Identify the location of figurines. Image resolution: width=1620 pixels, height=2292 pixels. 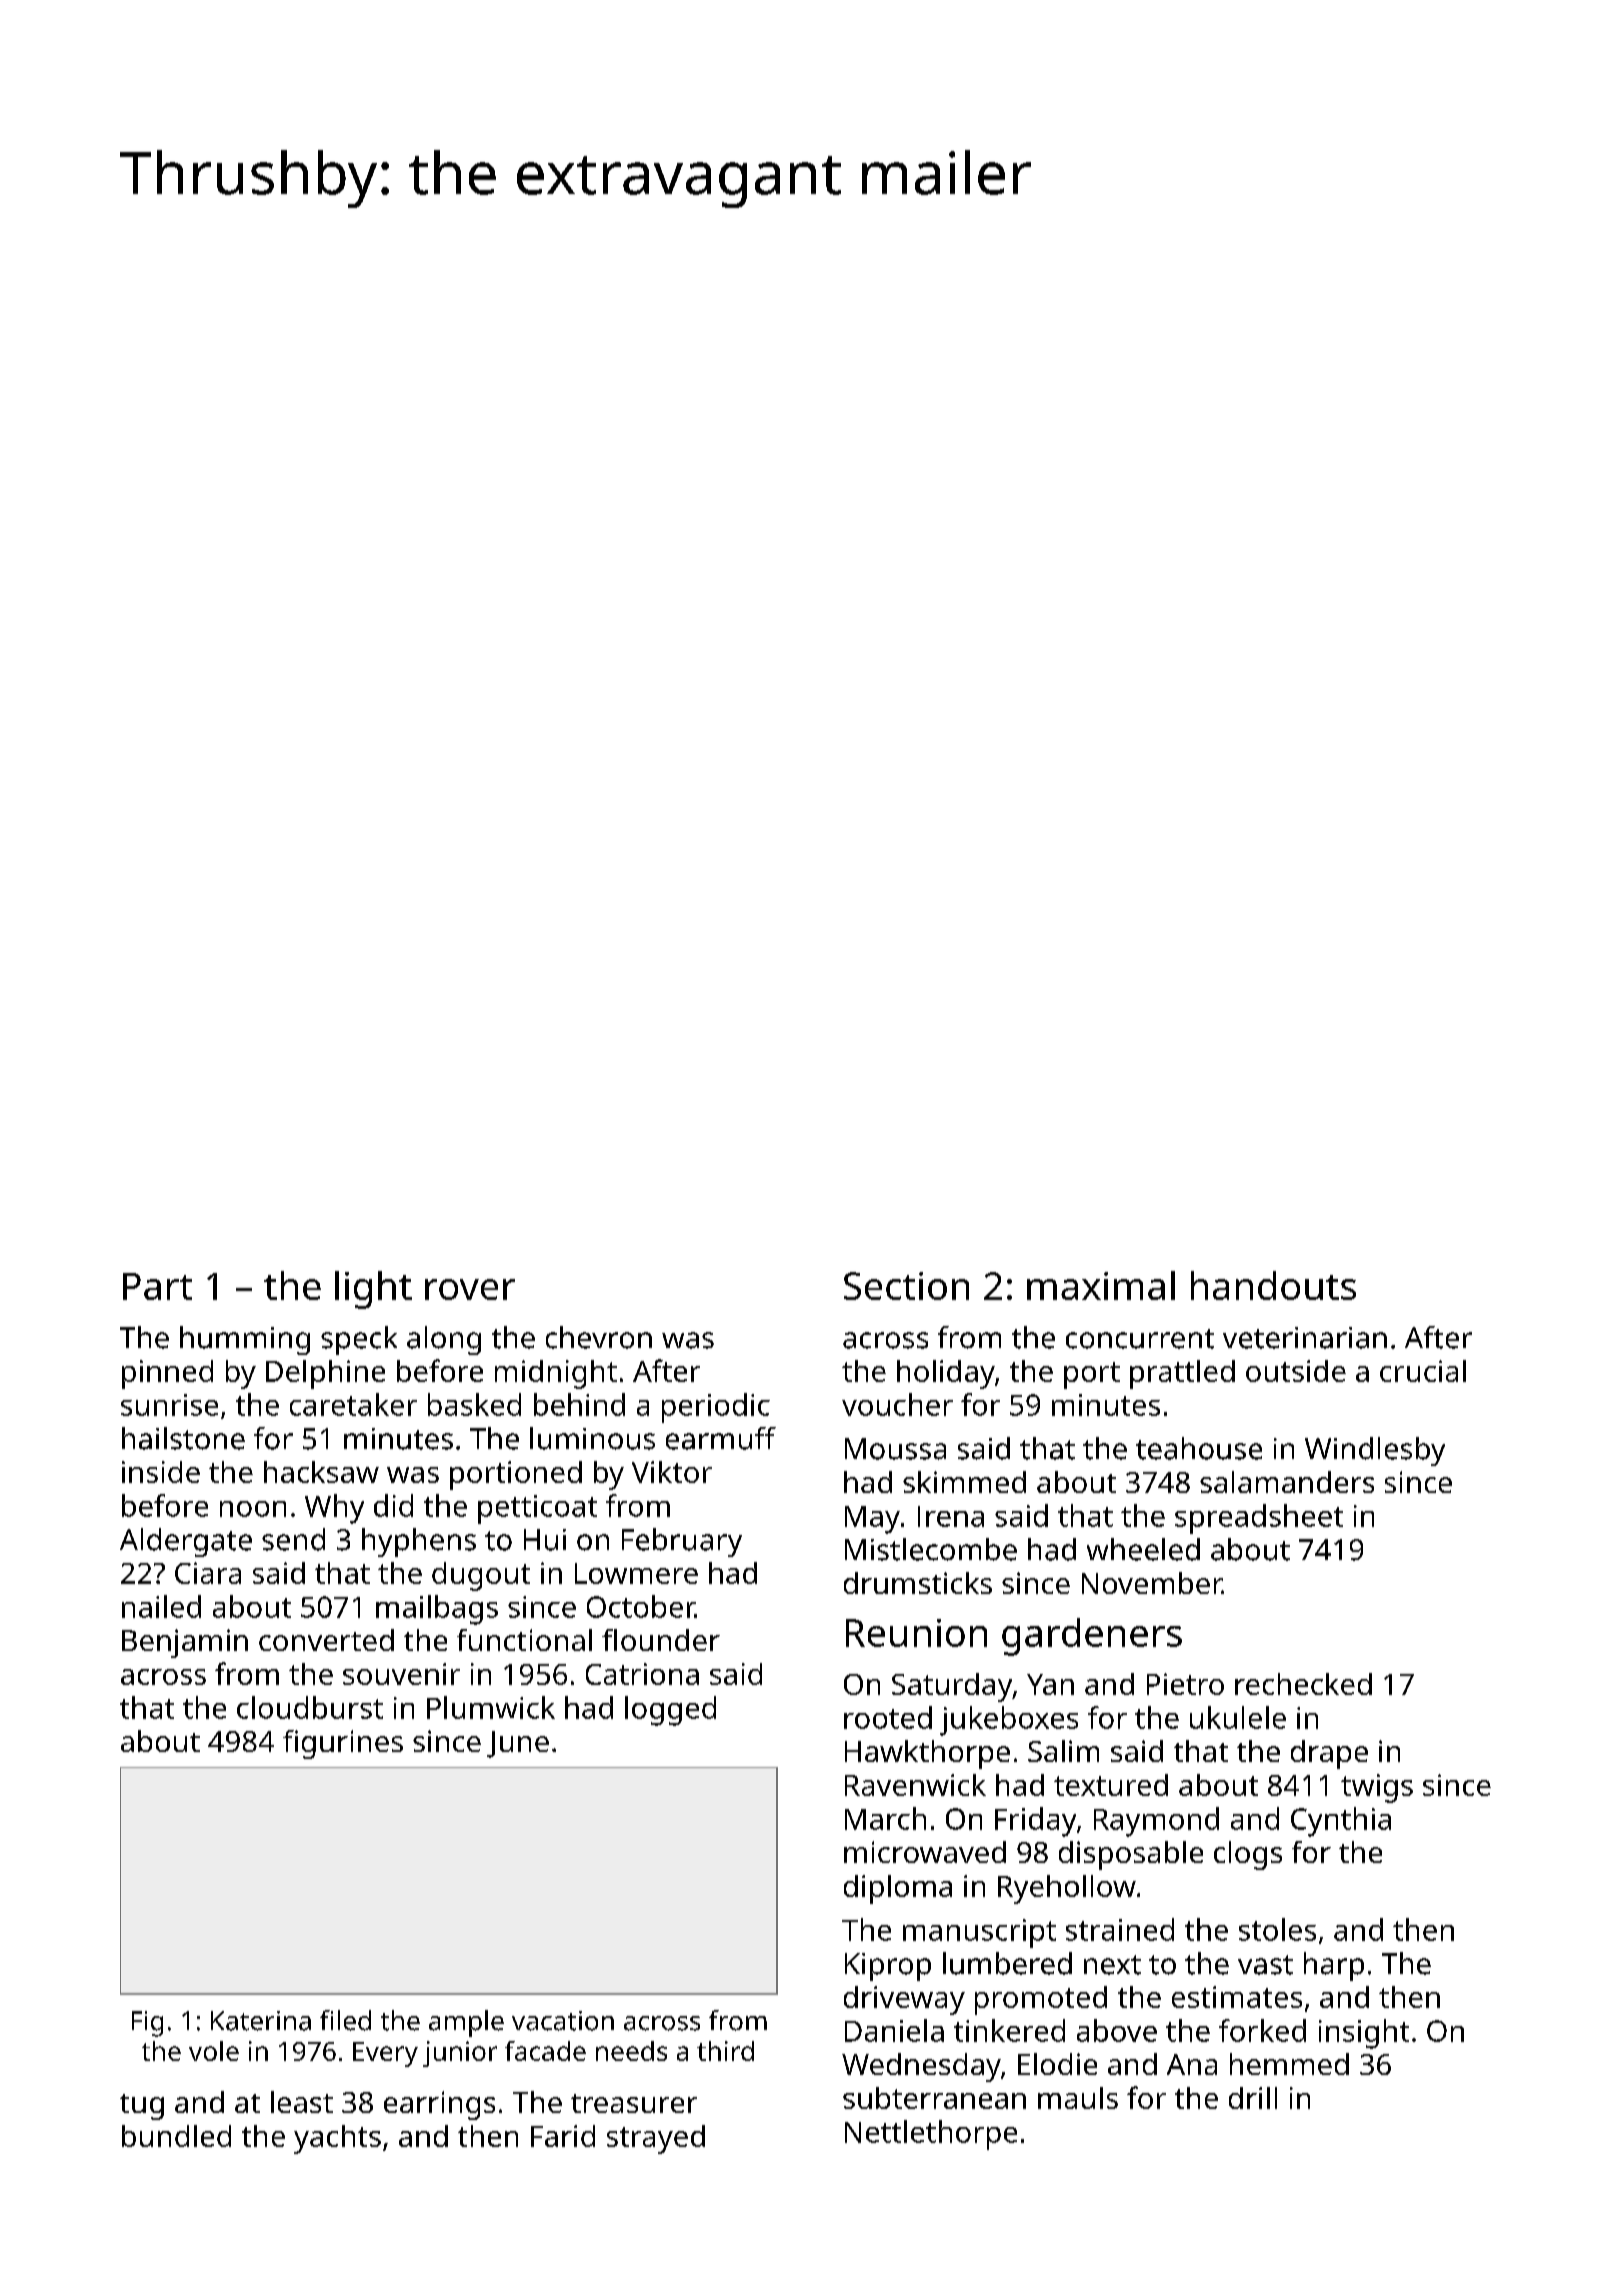
(343, 1744).
